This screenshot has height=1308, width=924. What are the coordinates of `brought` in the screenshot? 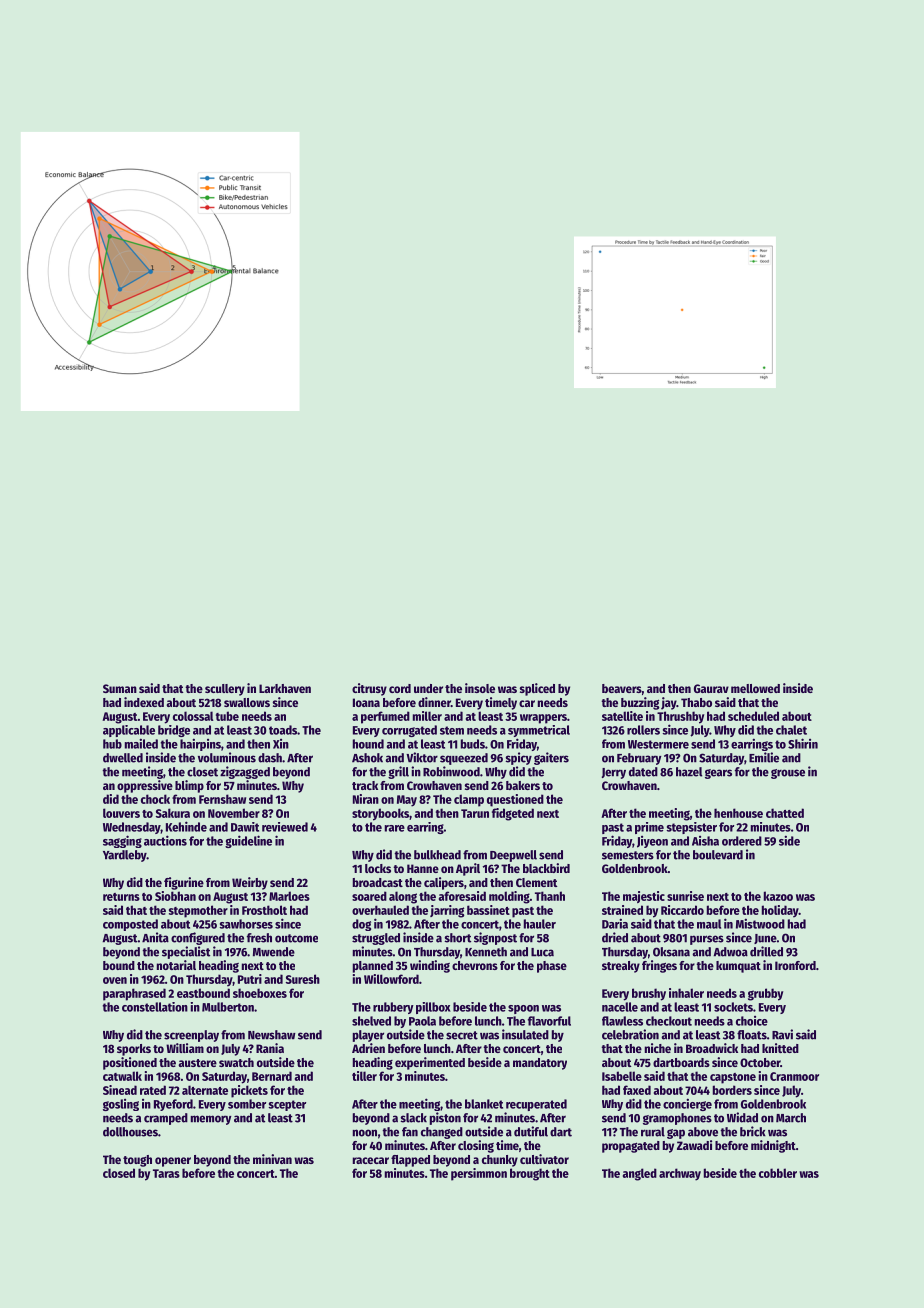 It's located at (530, 1174).
